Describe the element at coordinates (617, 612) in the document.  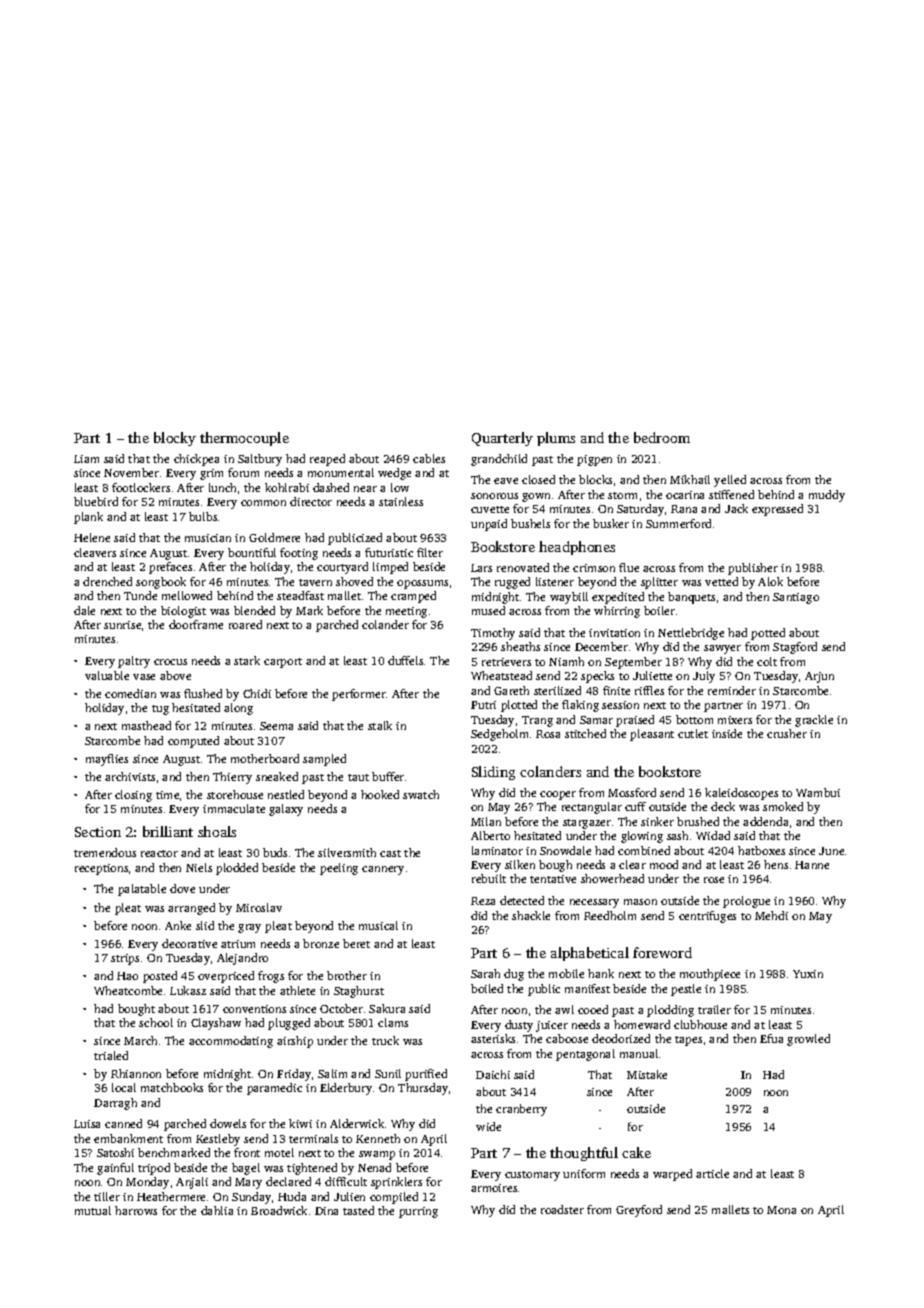
I see `whirring` at that location.
